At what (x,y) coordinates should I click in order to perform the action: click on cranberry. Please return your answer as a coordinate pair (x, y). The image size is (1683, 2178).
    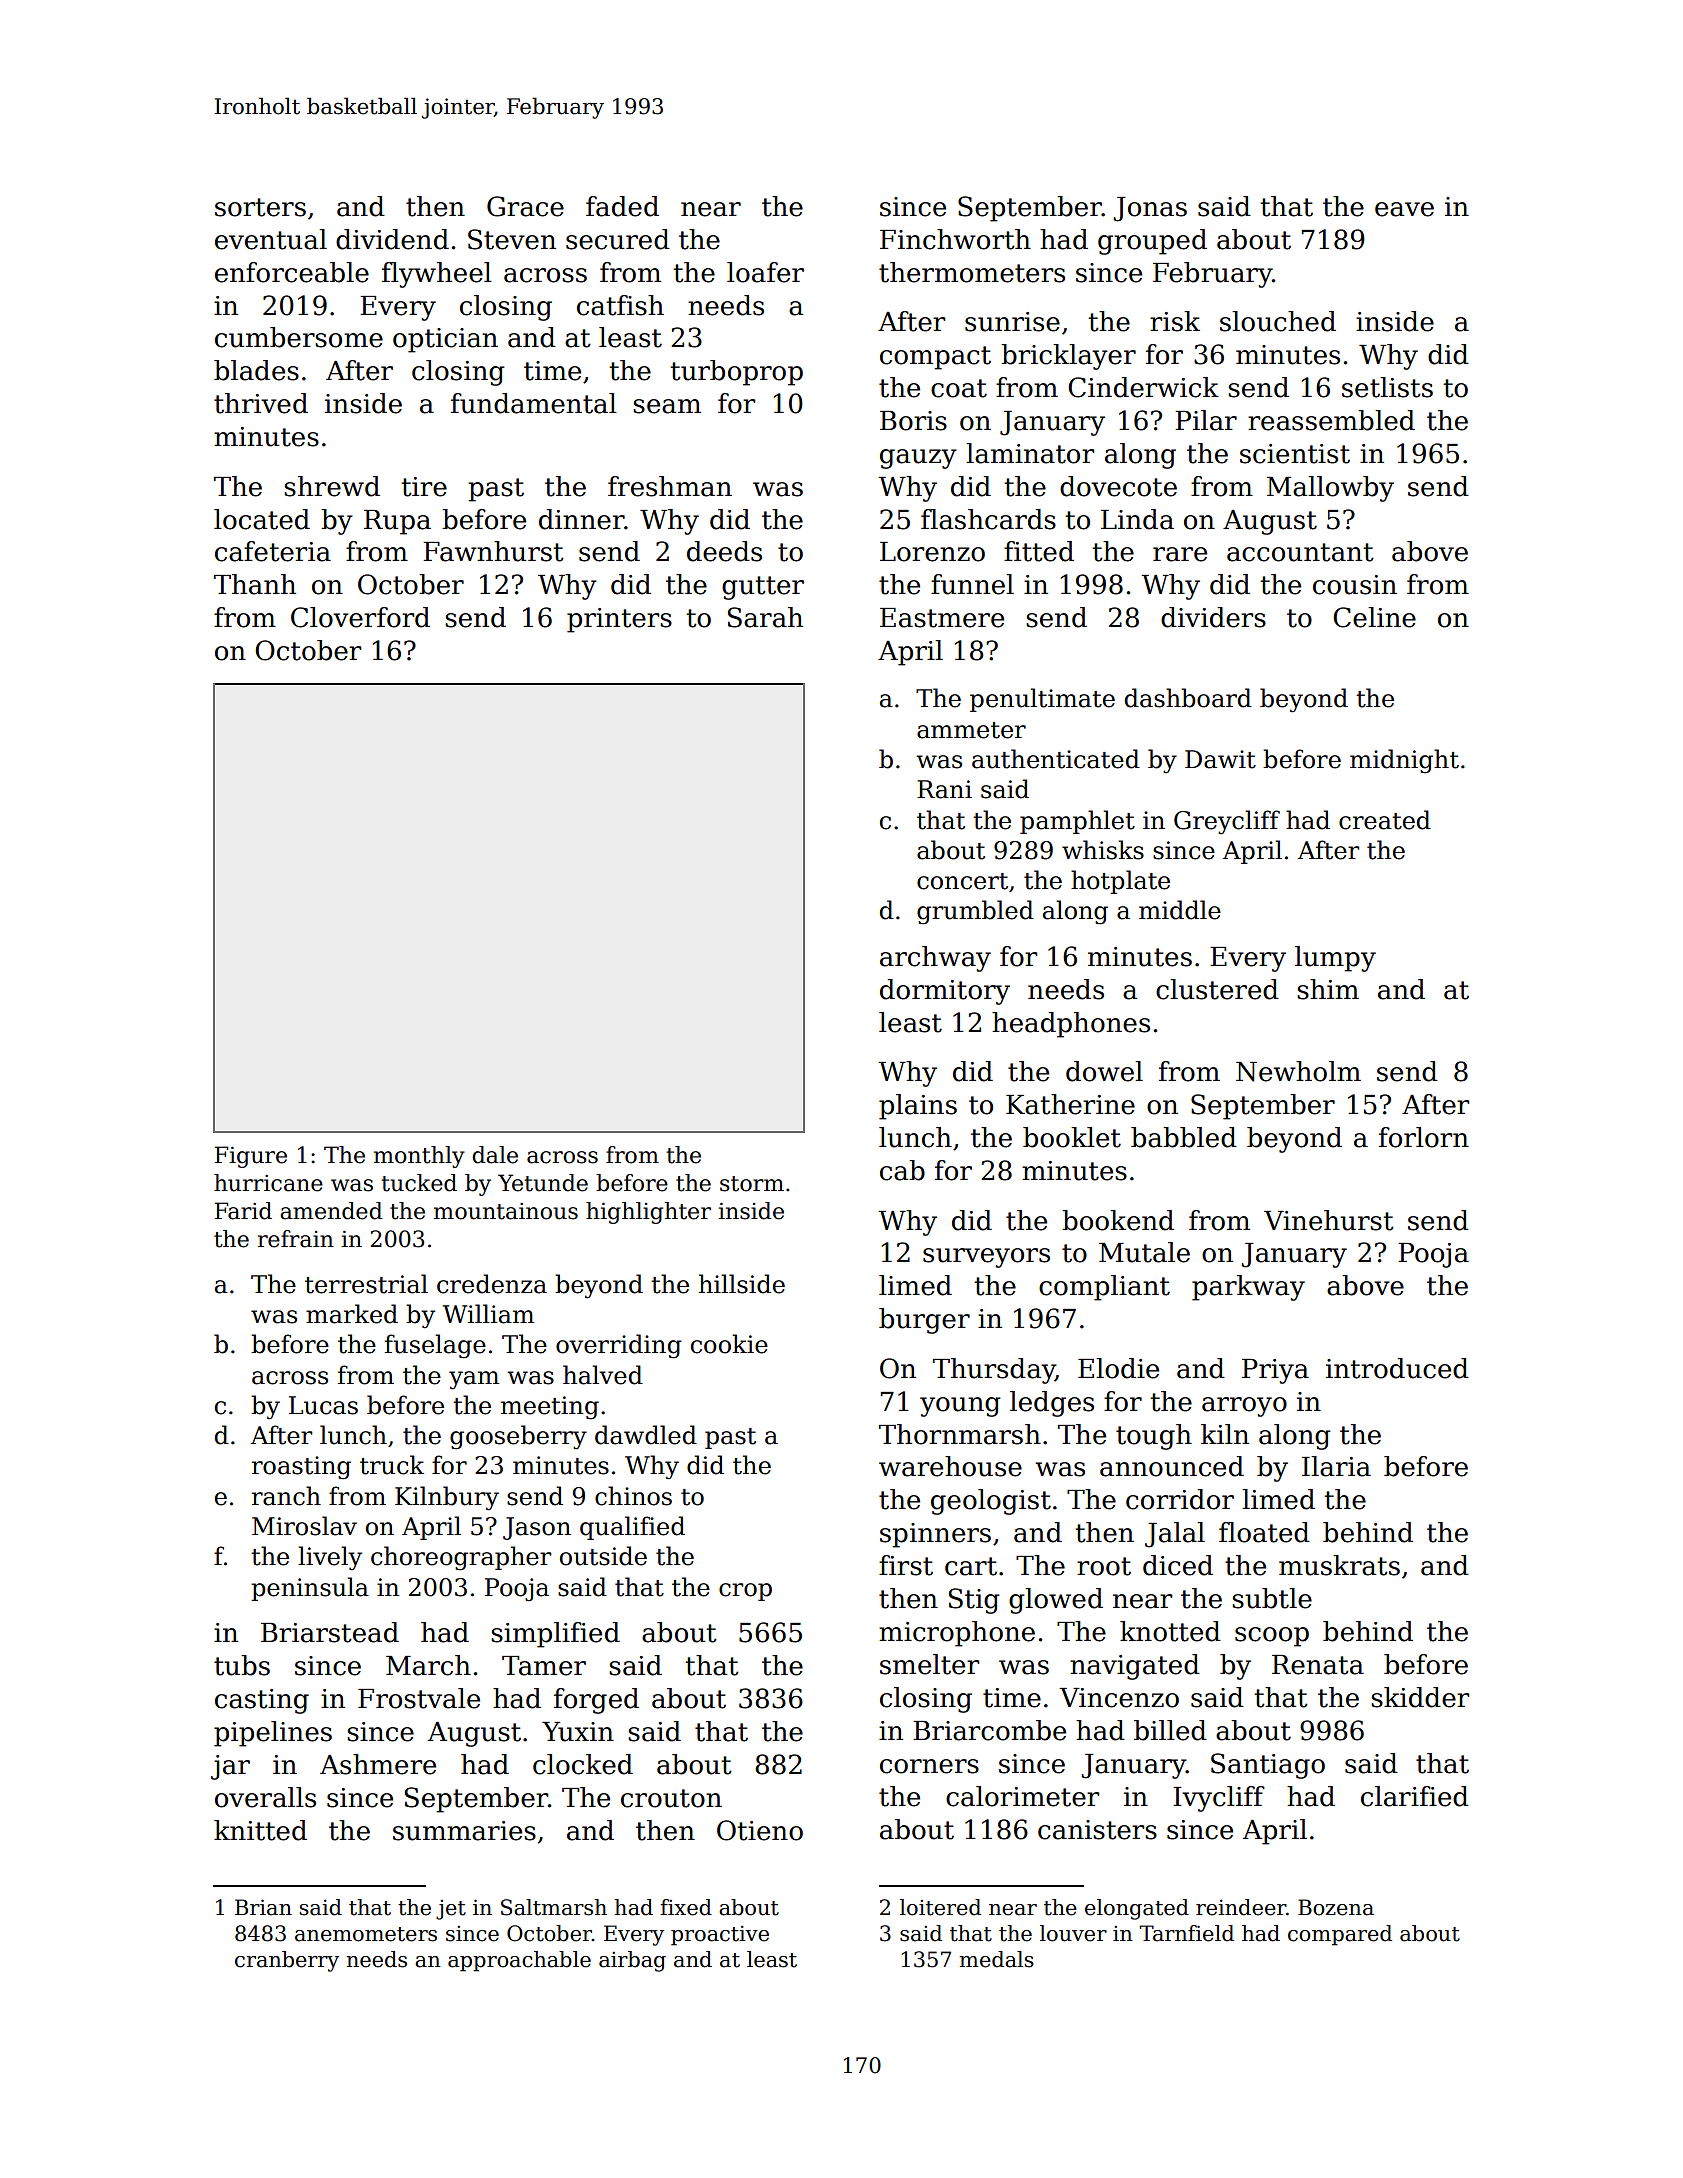
    Looking at the image, I should click on (287, 1961).
